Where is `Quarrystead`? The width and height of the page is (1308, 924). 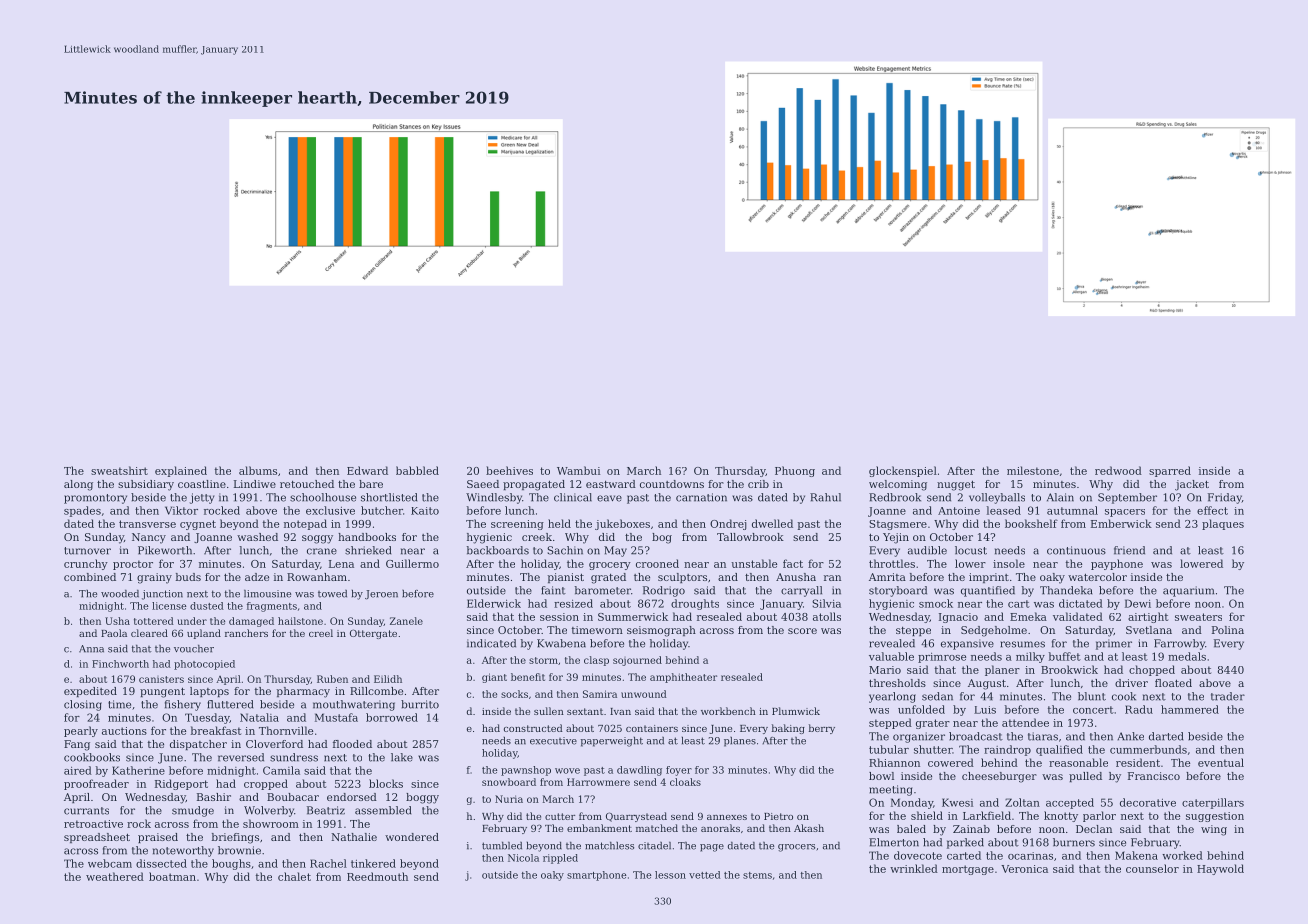
Quarrystead is located at coordinates (636, 817).
